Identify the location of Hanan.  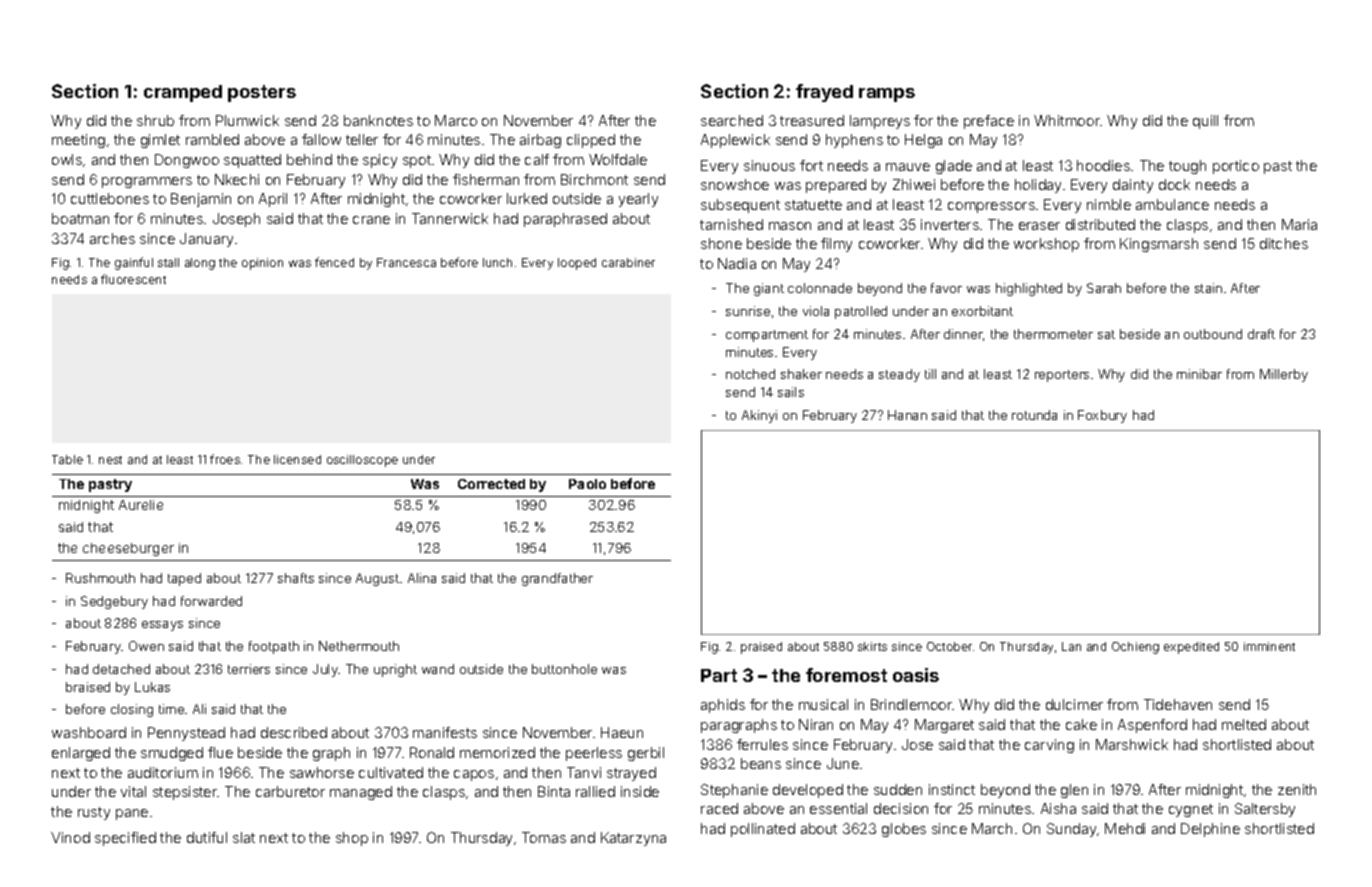
(907, 415).
